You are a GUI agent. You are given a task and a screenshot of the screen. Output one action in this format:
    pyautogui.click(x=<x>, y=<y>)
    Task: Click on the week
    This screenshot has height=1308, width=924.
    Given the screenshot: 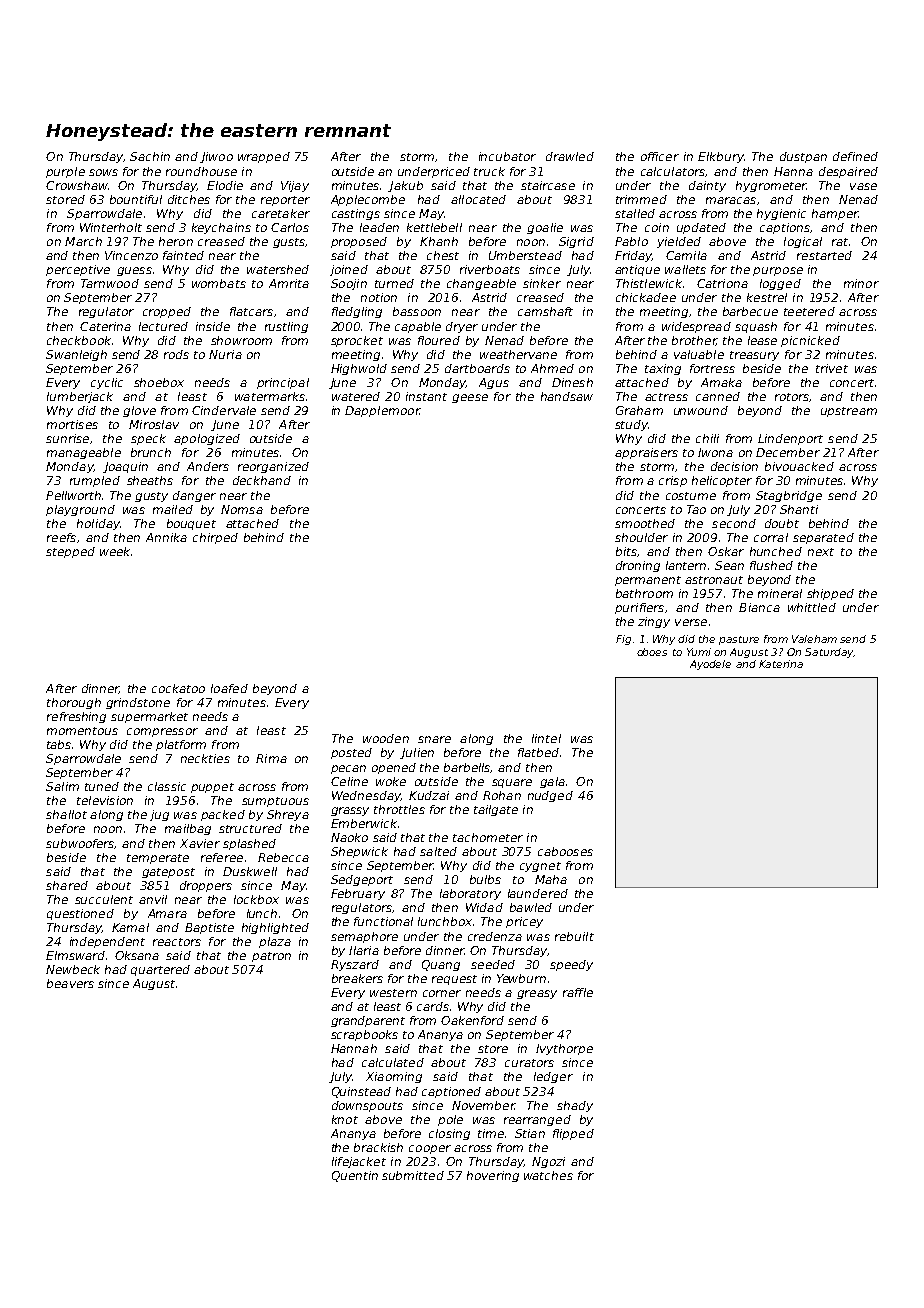 What is the action you would take?
    pyautogui.click(x=115, y=551)
